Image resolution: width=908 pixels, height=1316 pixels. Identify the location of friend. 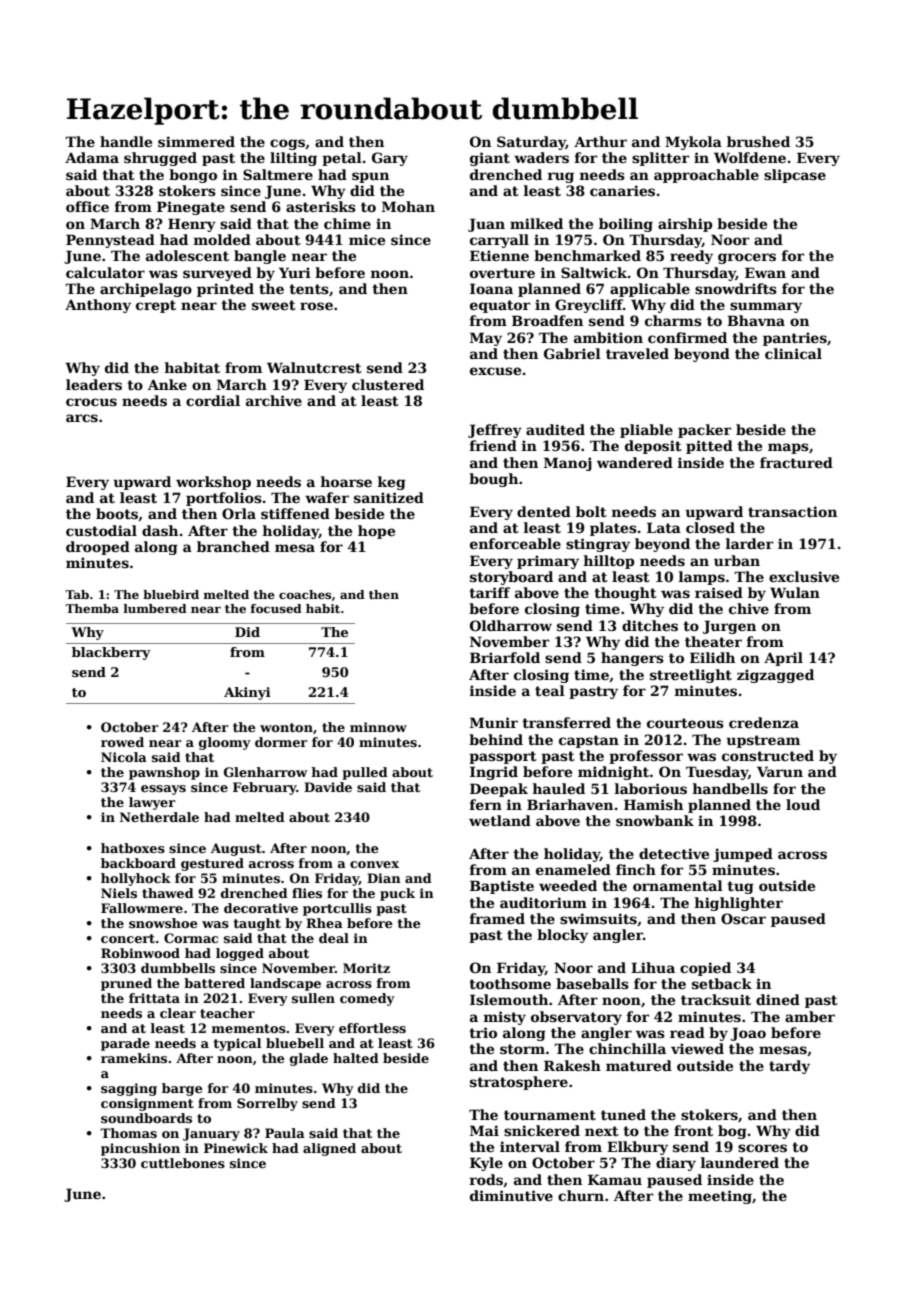
(493, 445).
